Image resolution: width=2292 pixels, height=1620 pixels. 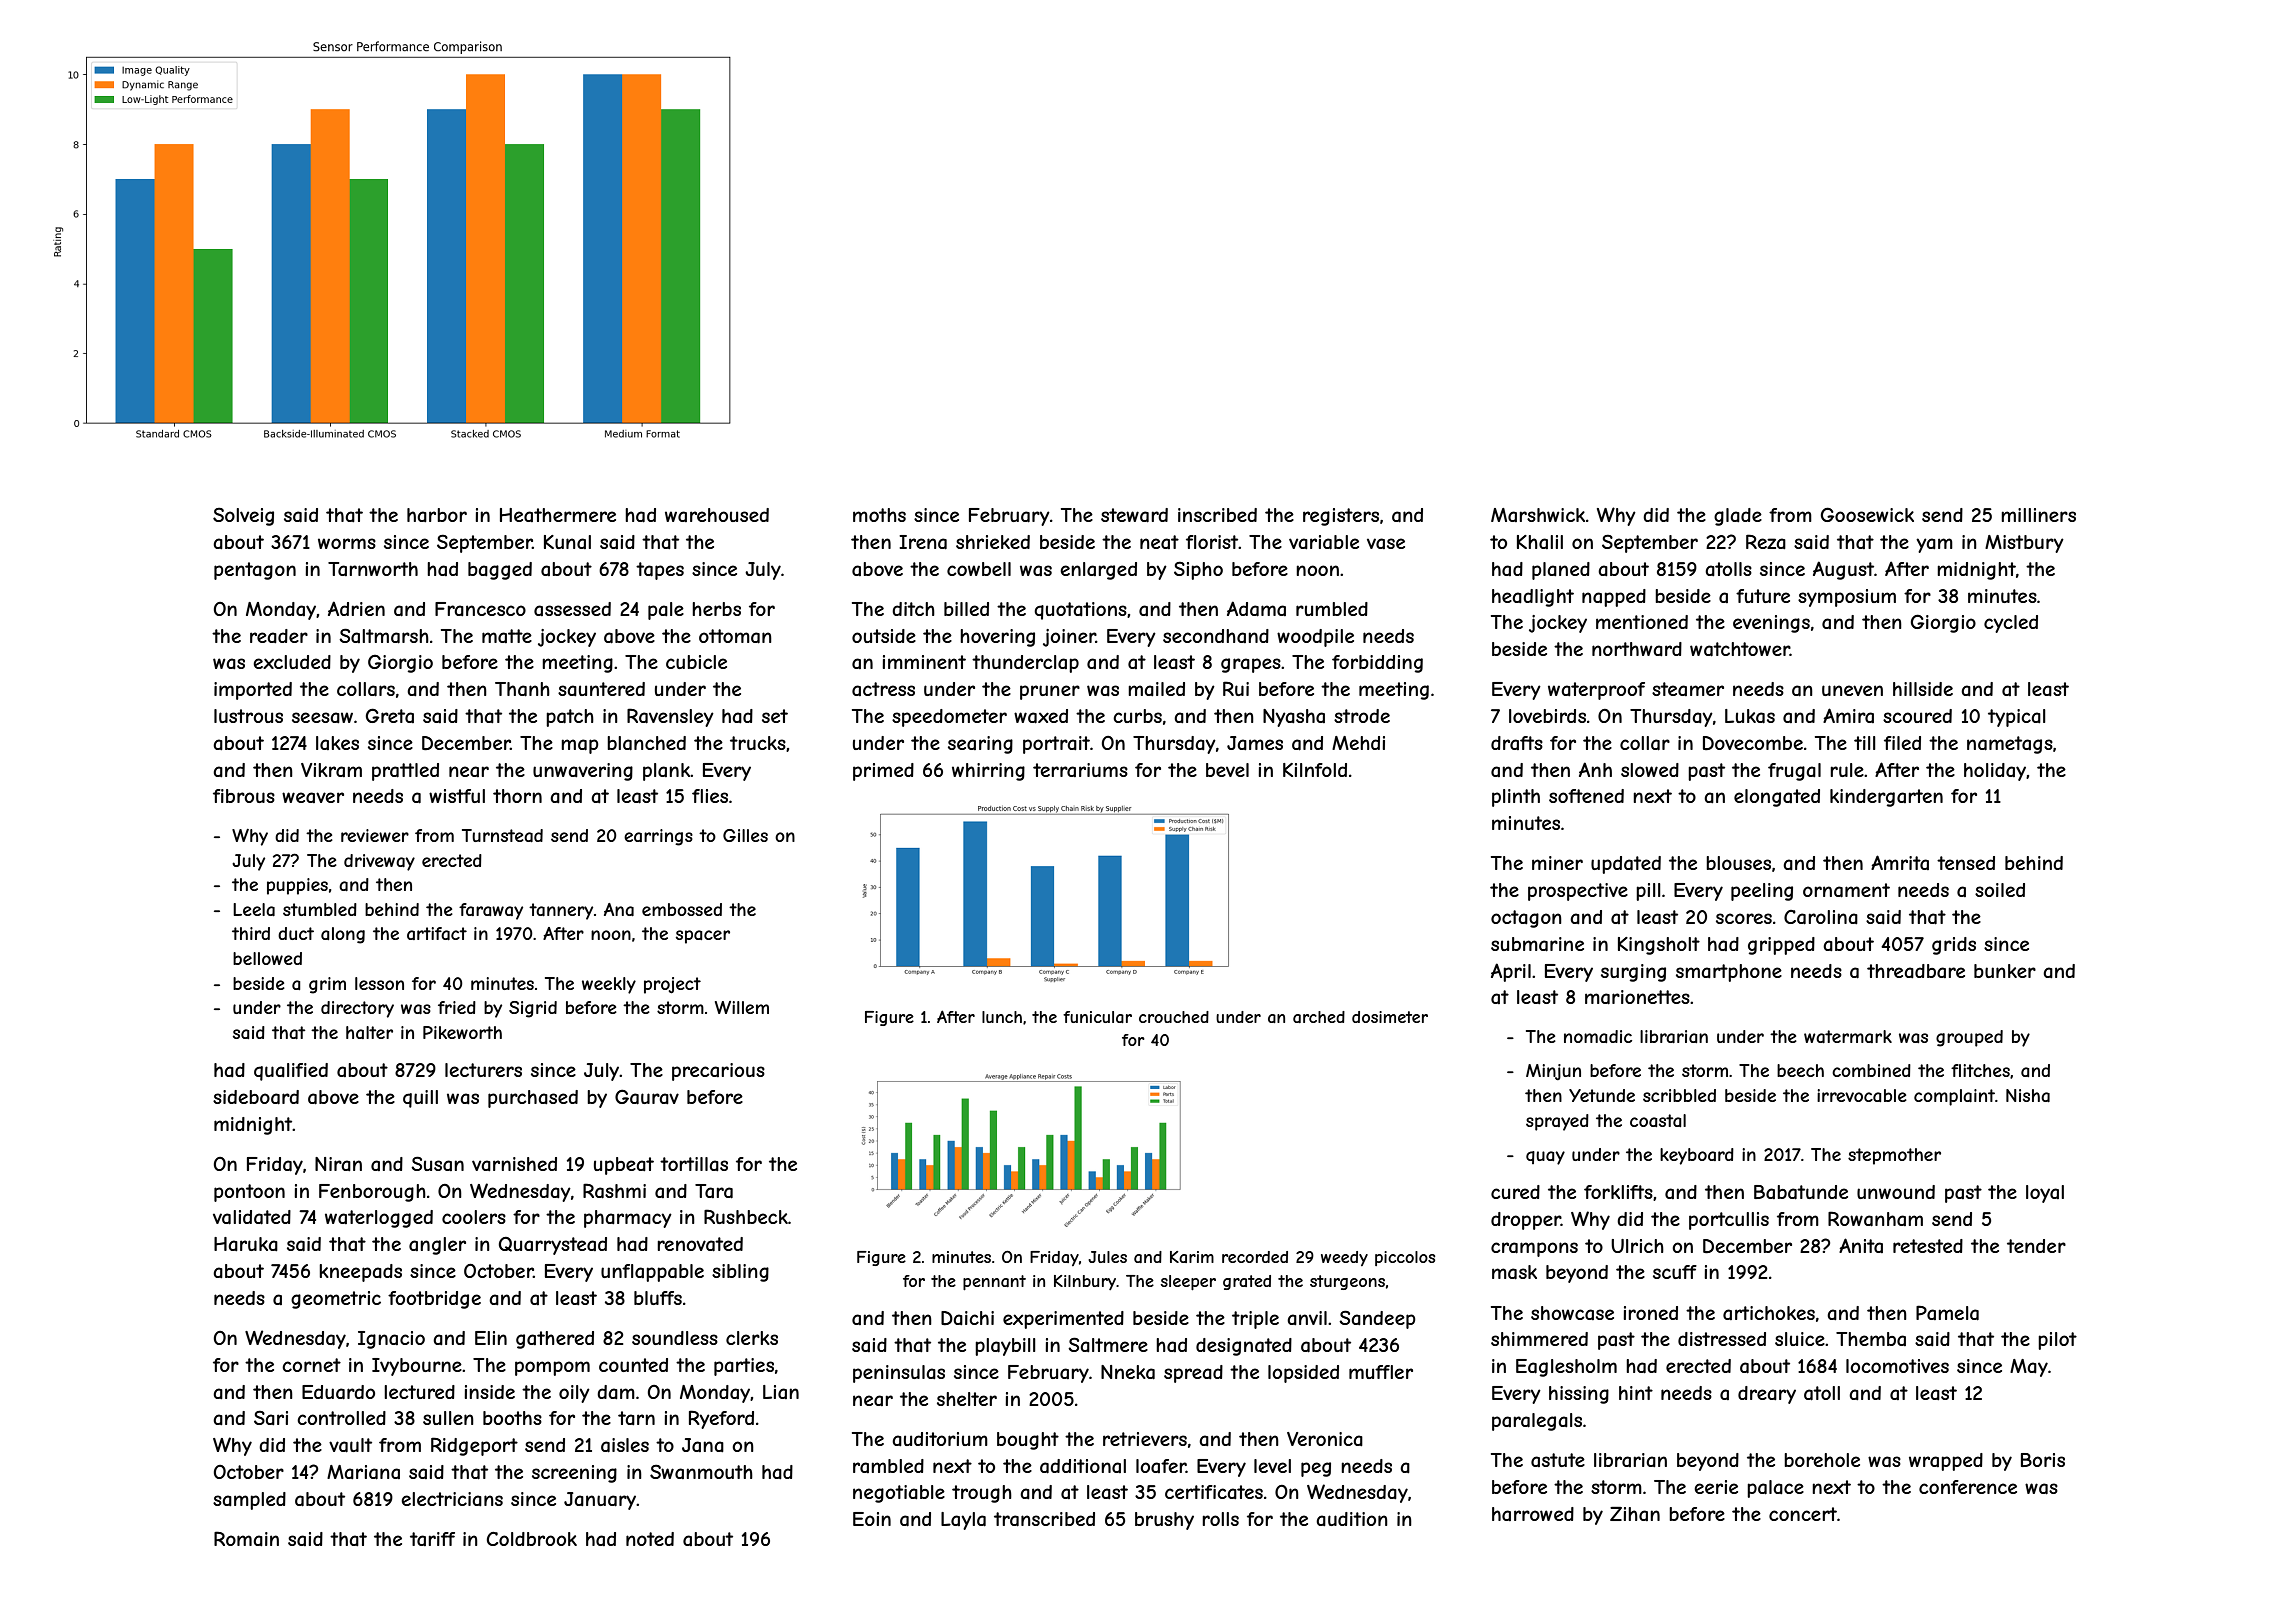 What do you see at coordinates (658, 1298) in the screenshot?
I see `bluffs` at bounding box center [658, 1298].
